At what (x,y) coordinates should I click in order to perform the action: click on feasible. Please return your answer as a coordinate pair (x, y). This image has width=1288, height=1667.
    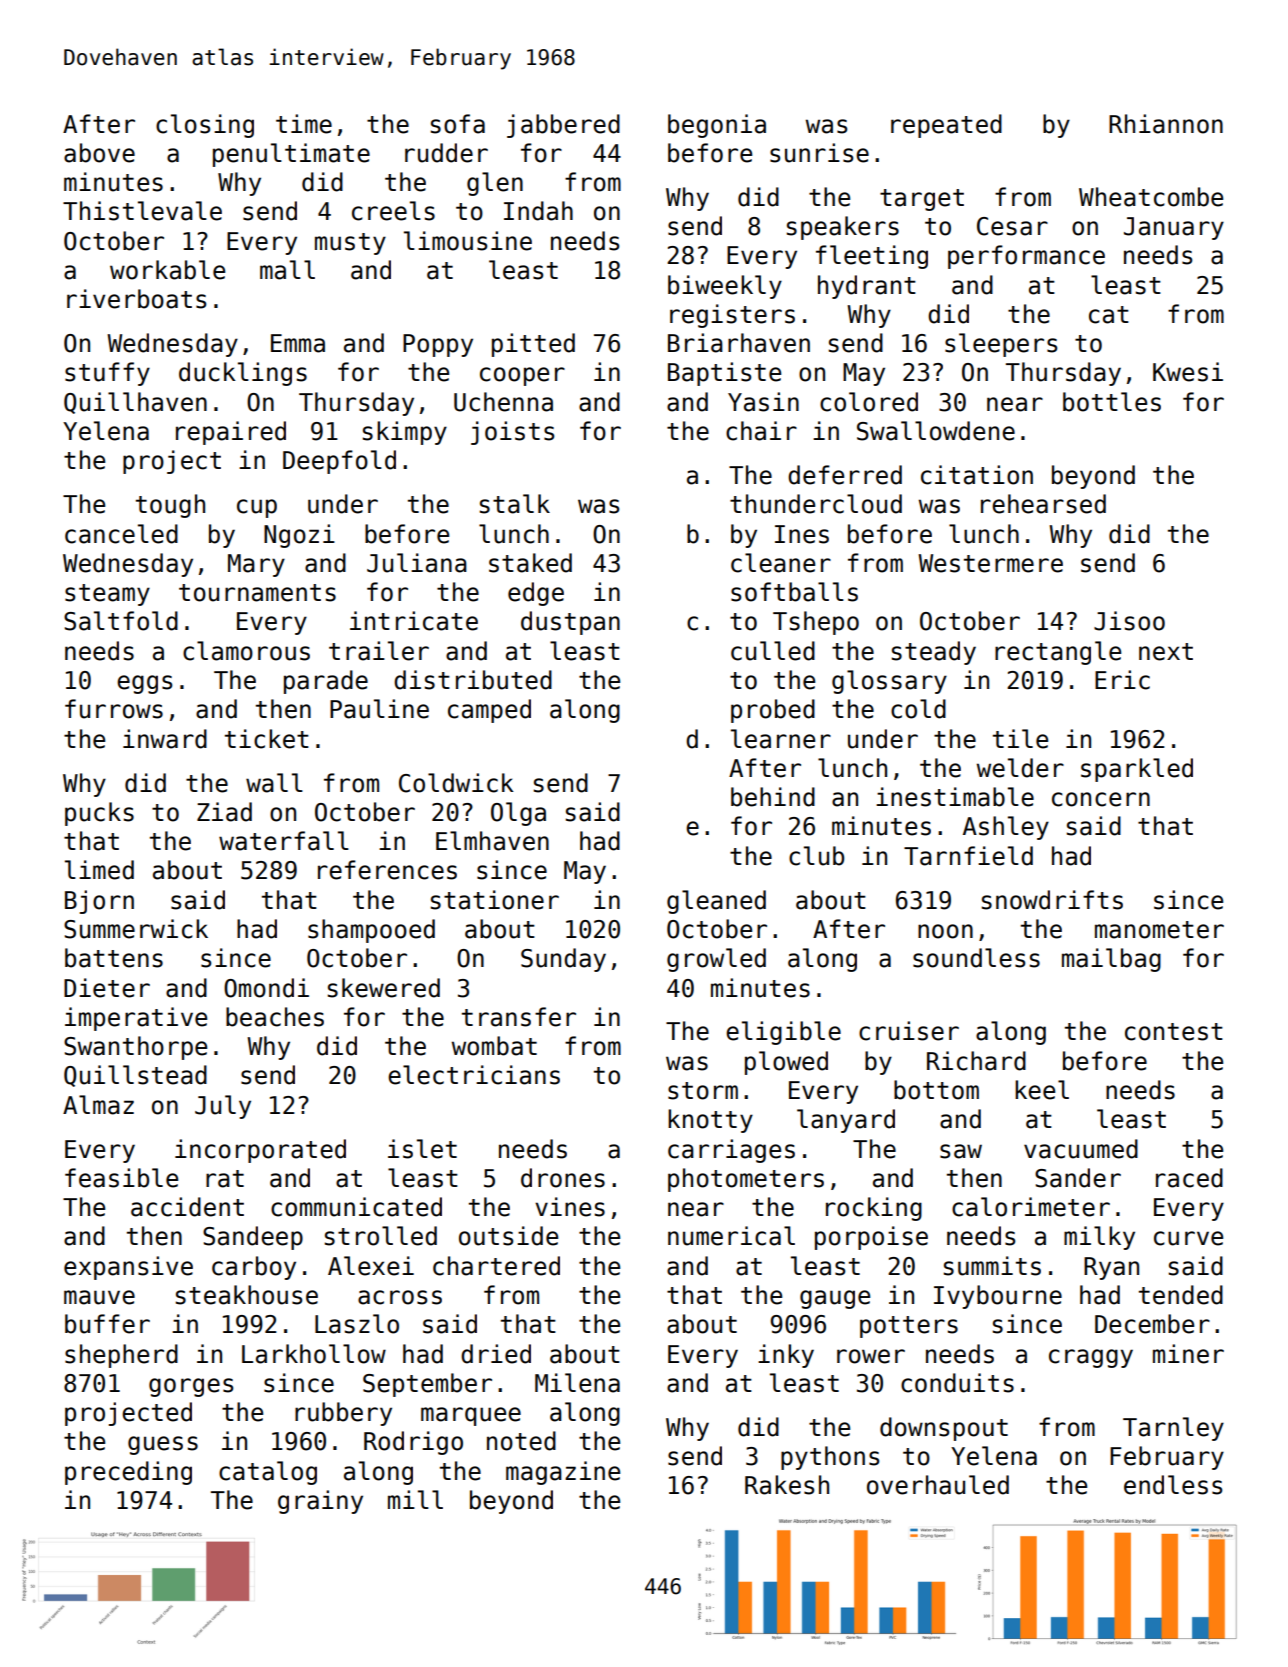
    Looking at the image, I should click on (121, 1178).
